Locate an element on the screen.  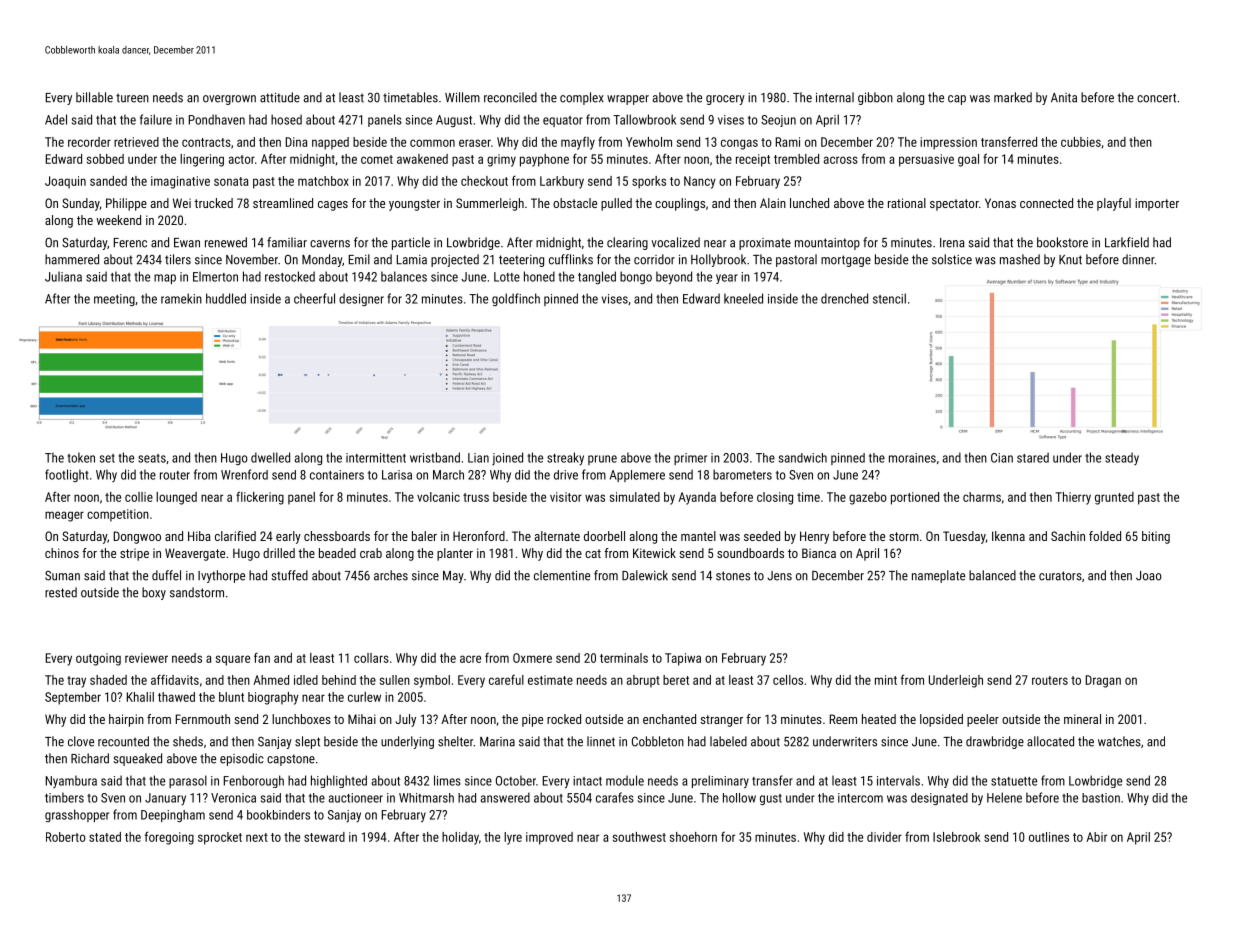
balanced is located at coordinates (992, 575).
